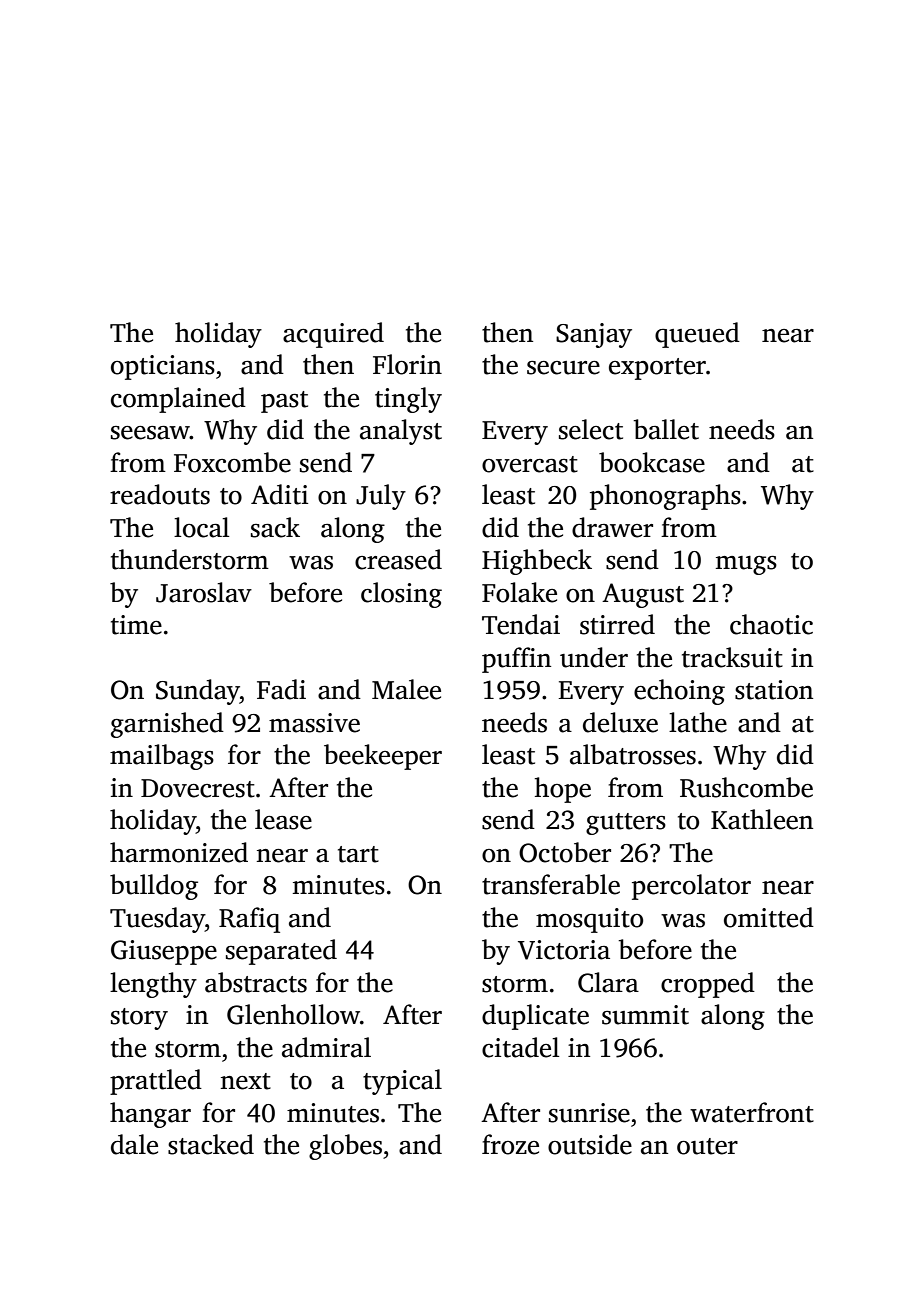 Image resolution: width=924 pixels, height=1311 pixels. Describe the element at coordinates (157, 920) in the screenshot. I see `Tuesday` at that location.
